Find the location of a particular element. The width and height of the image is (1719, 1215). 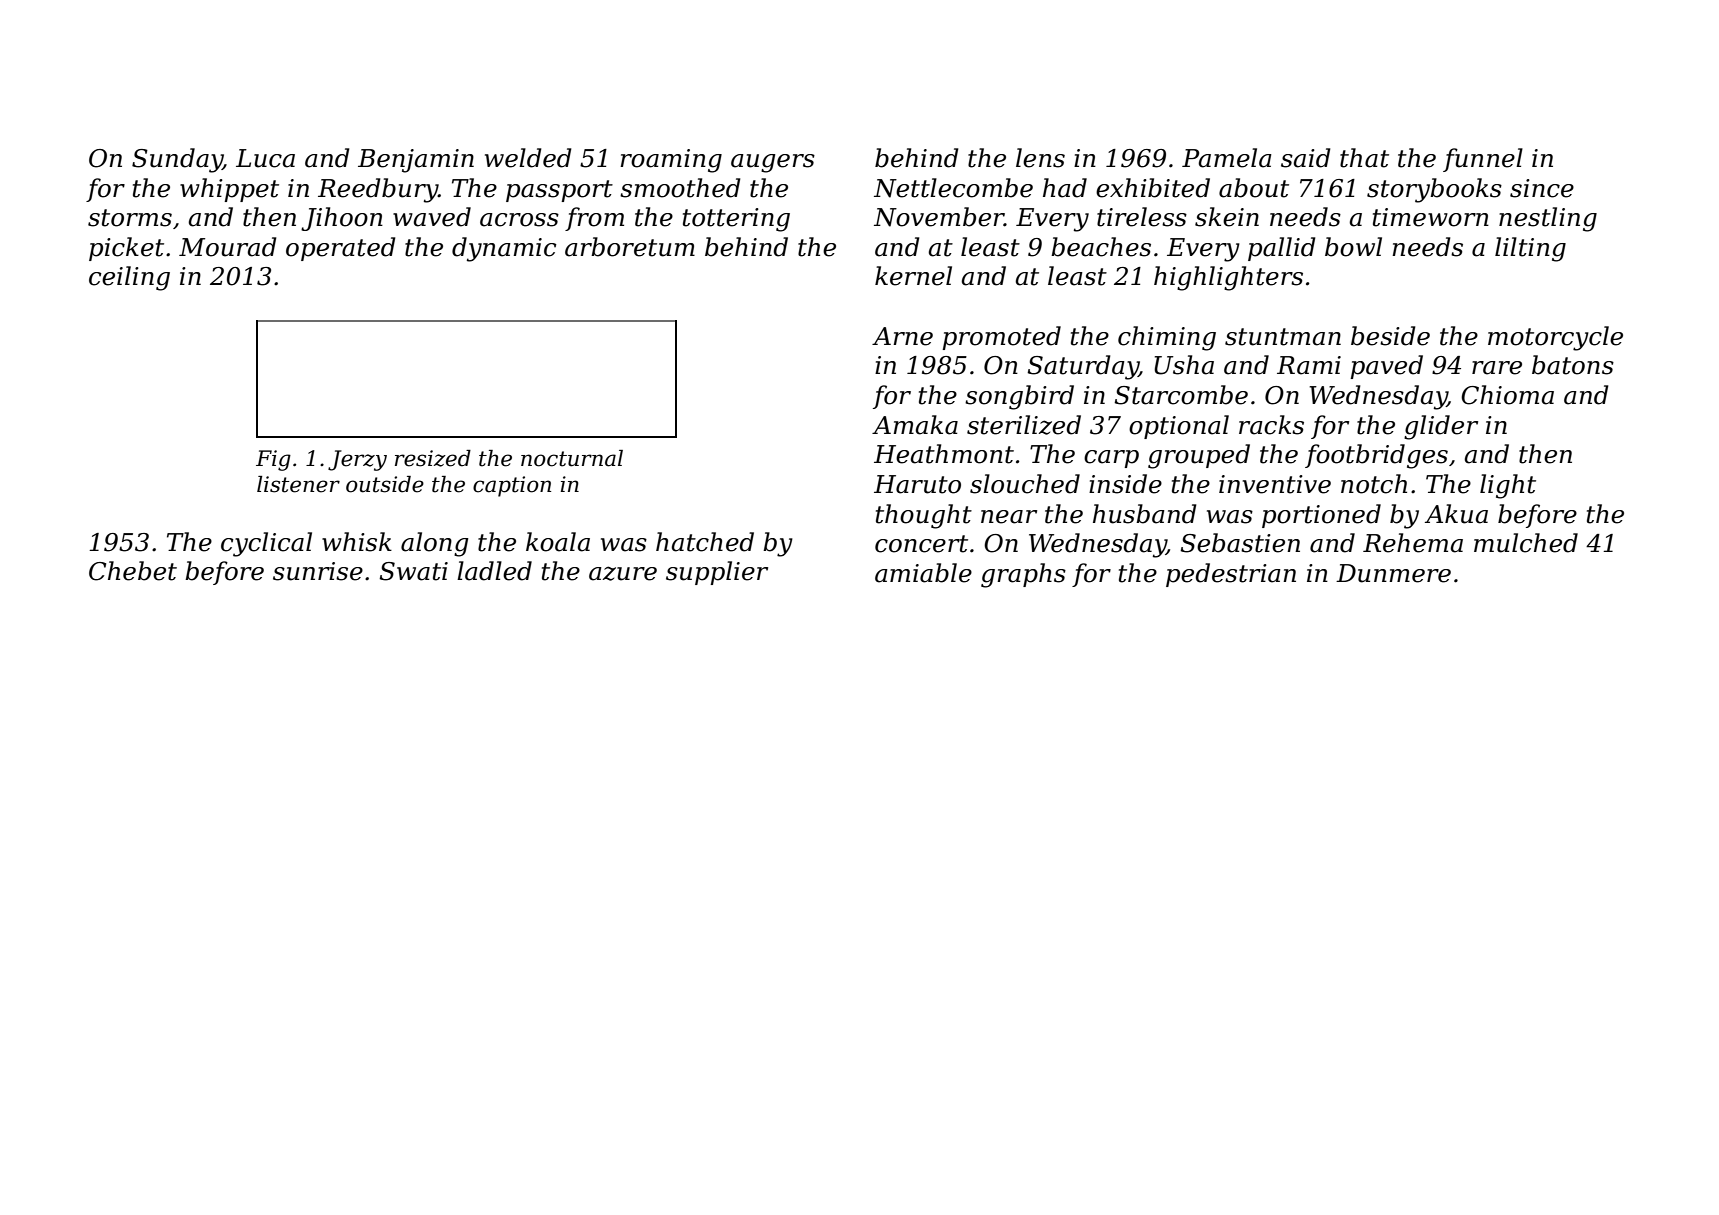

arboretum is located at coordinates (630, 247).
